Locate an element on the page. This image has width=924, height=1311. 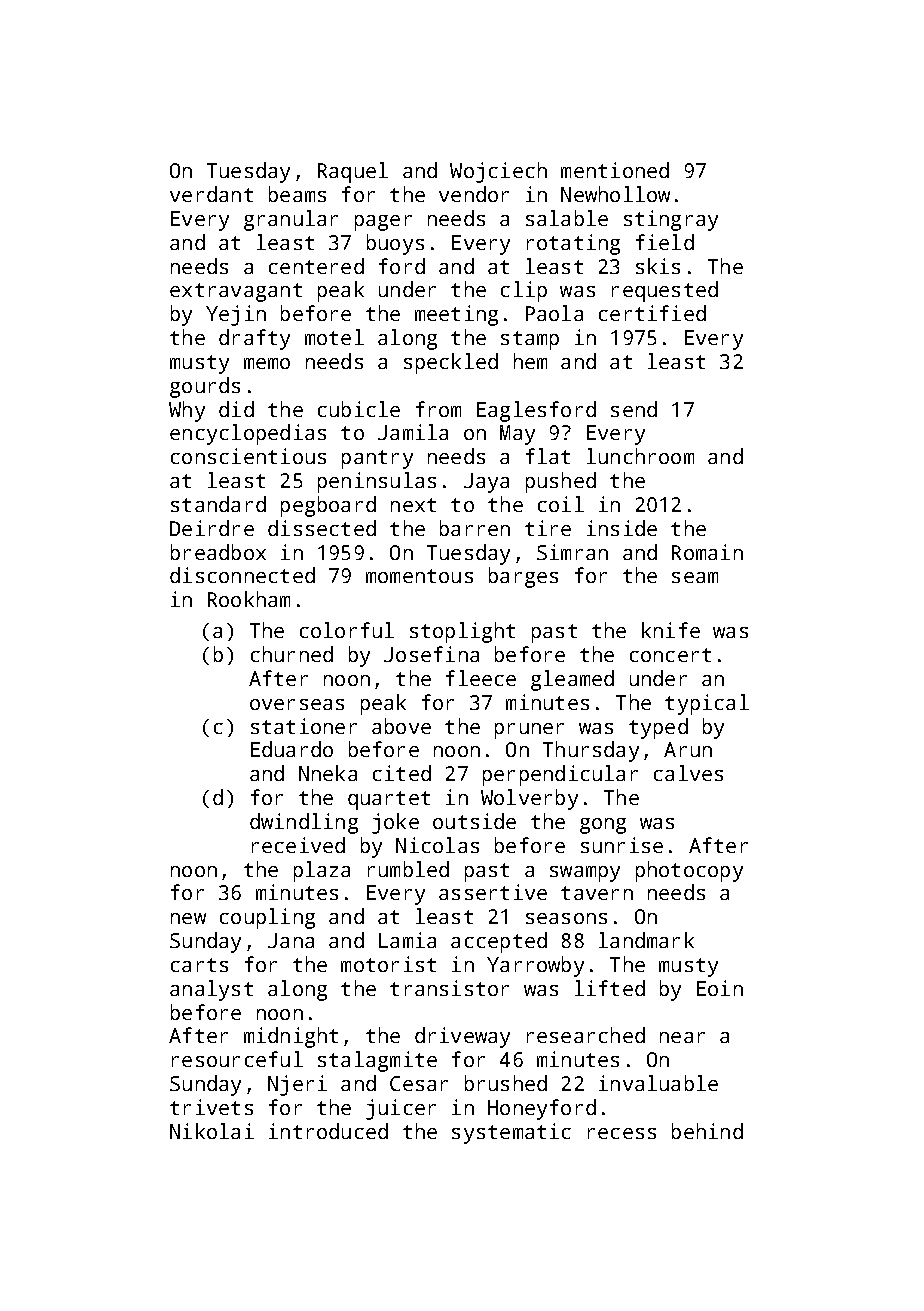
flat is located at coordinates (548, 456).
